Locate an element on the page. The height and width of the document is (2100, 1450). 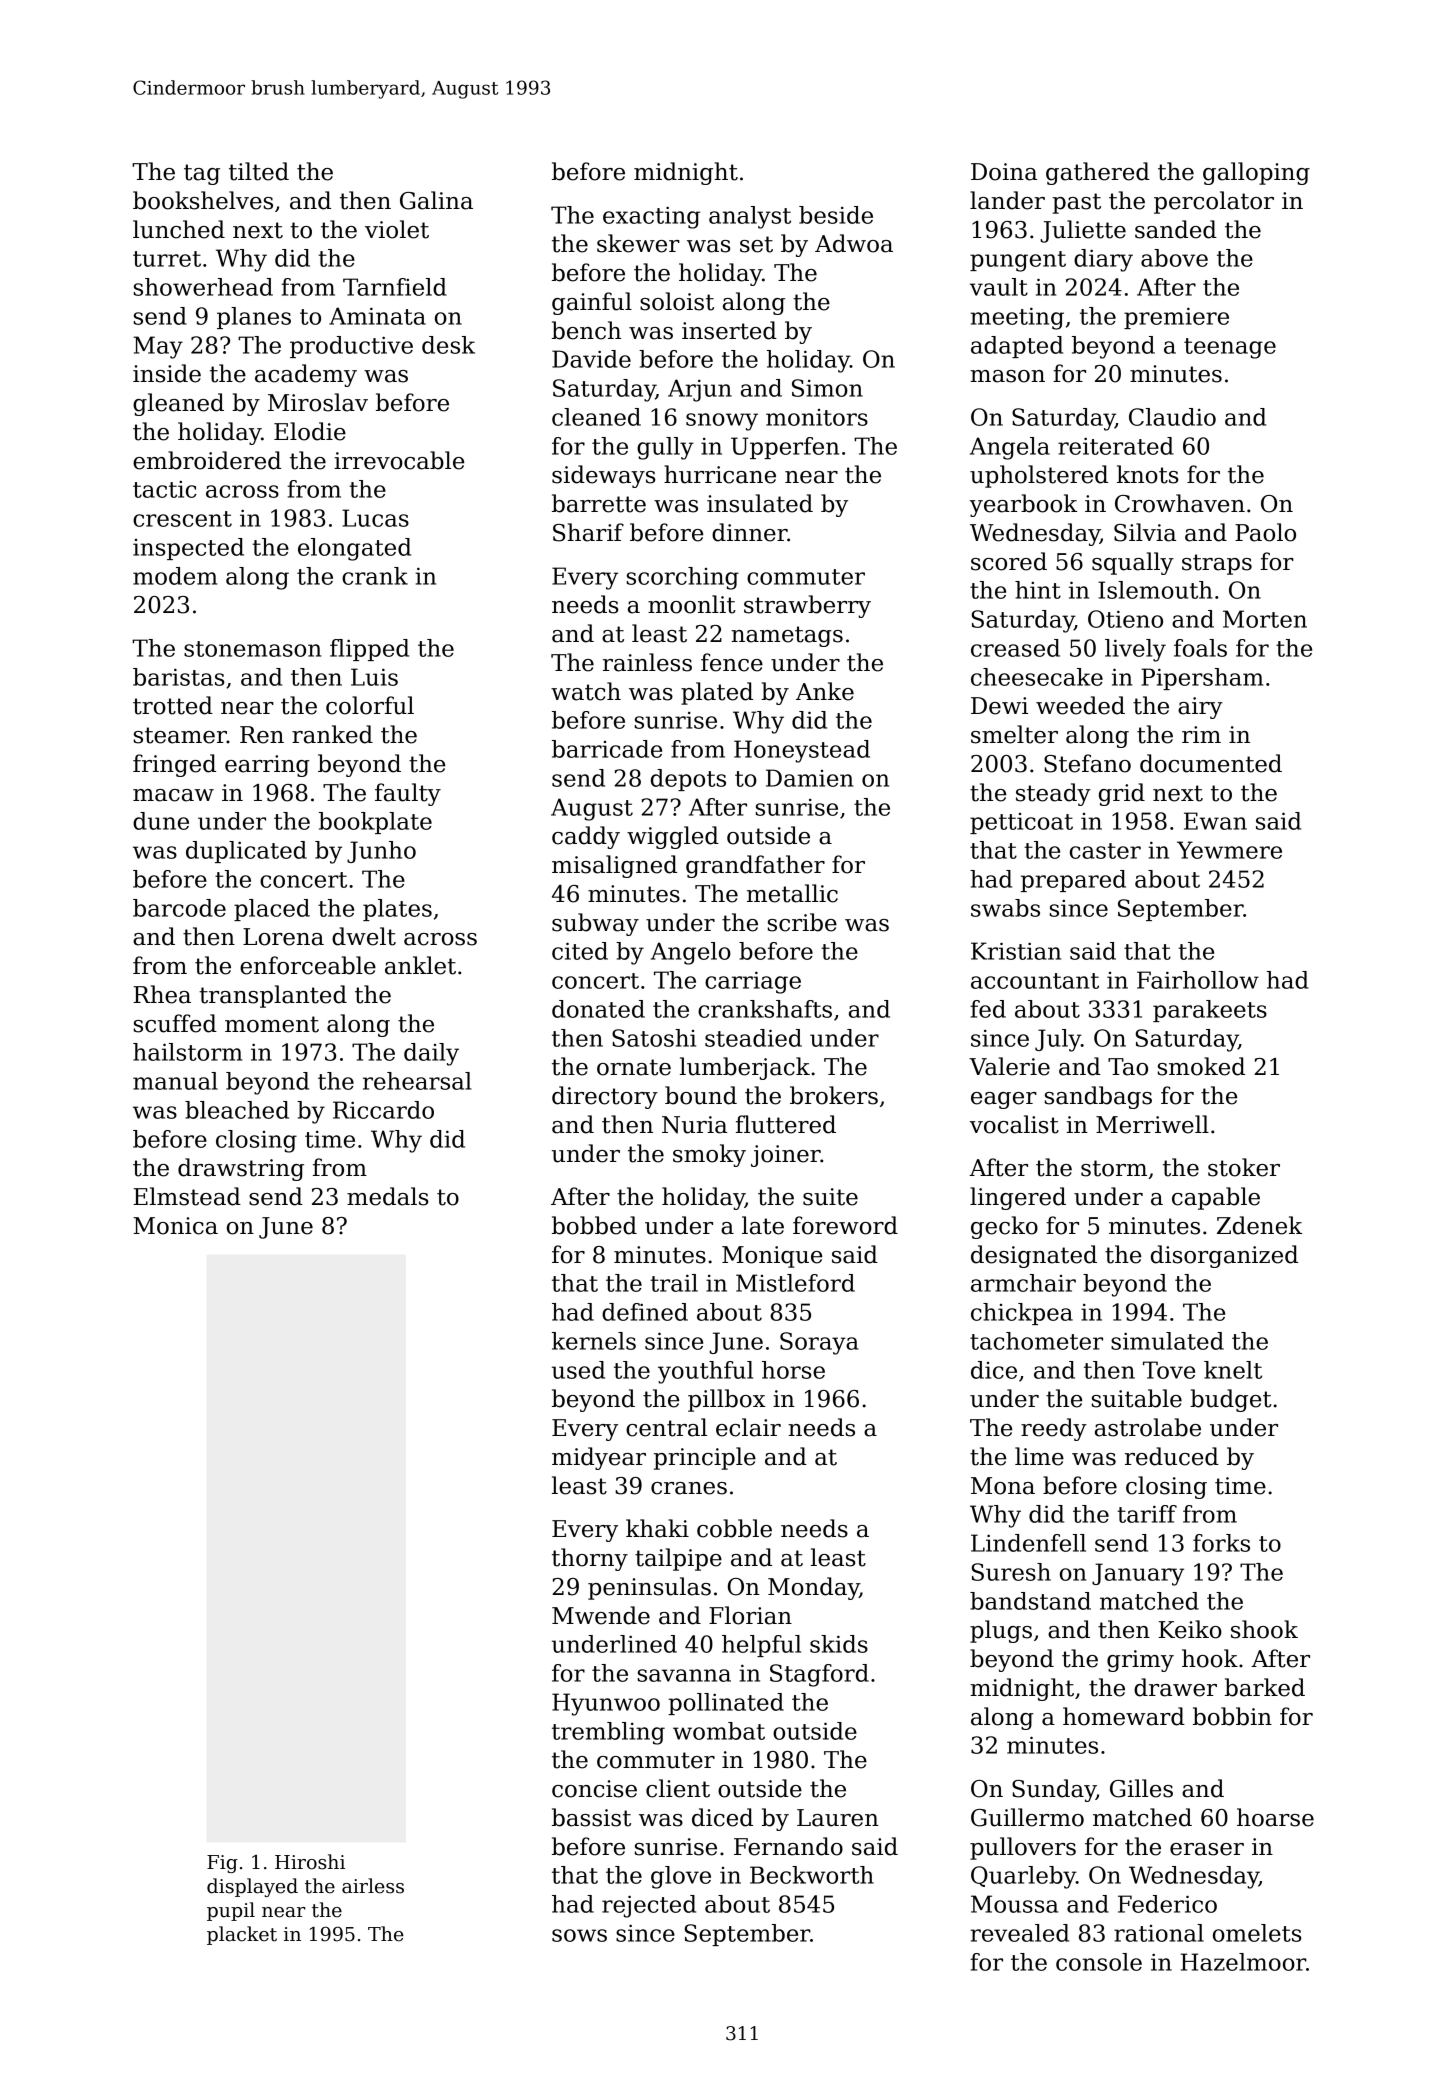
Soraya is located at coordinates (819, 1343).
